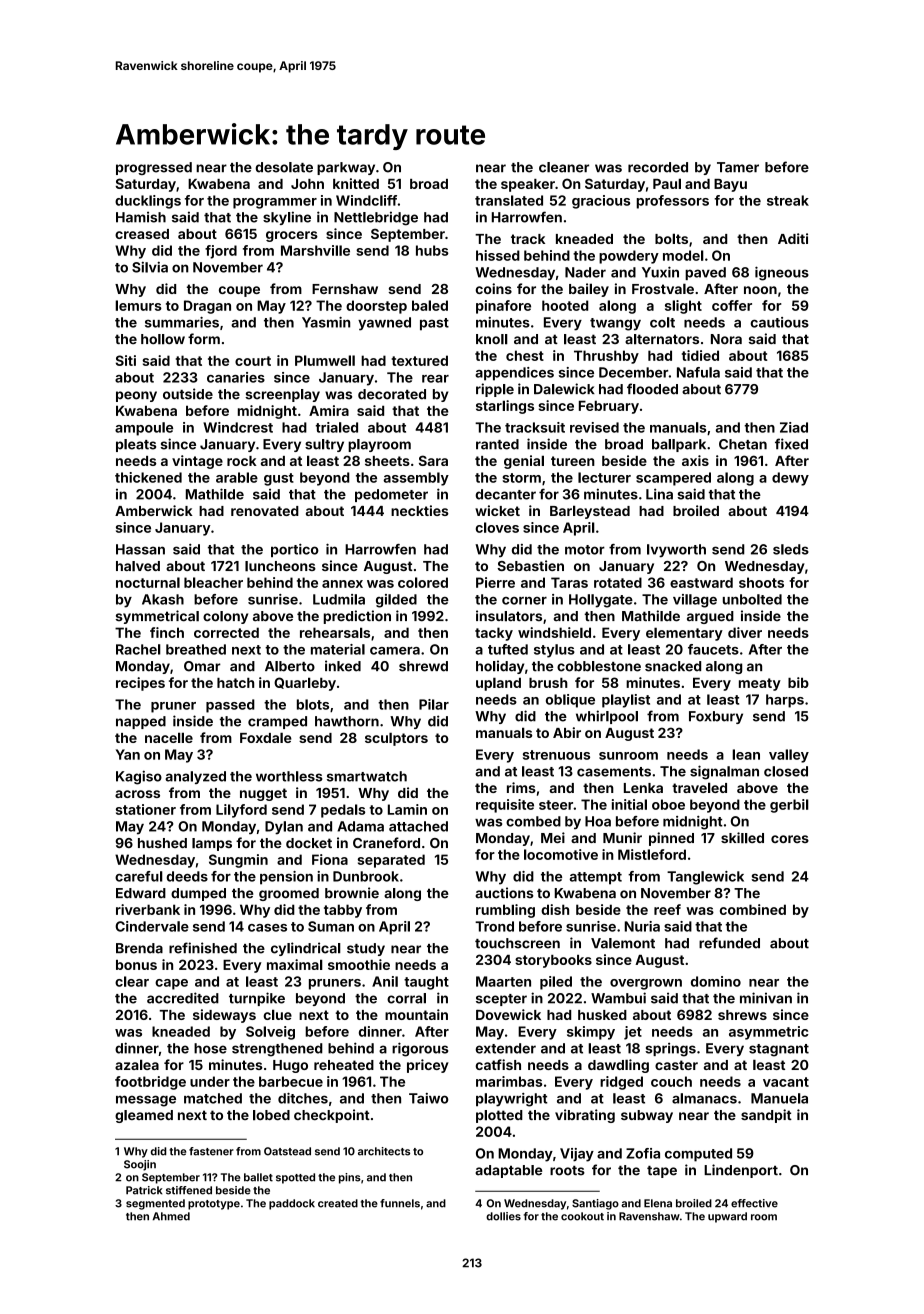  Describe the element at coordinates (391, 495) in the screenshot. I see `pedometer` at that location.
